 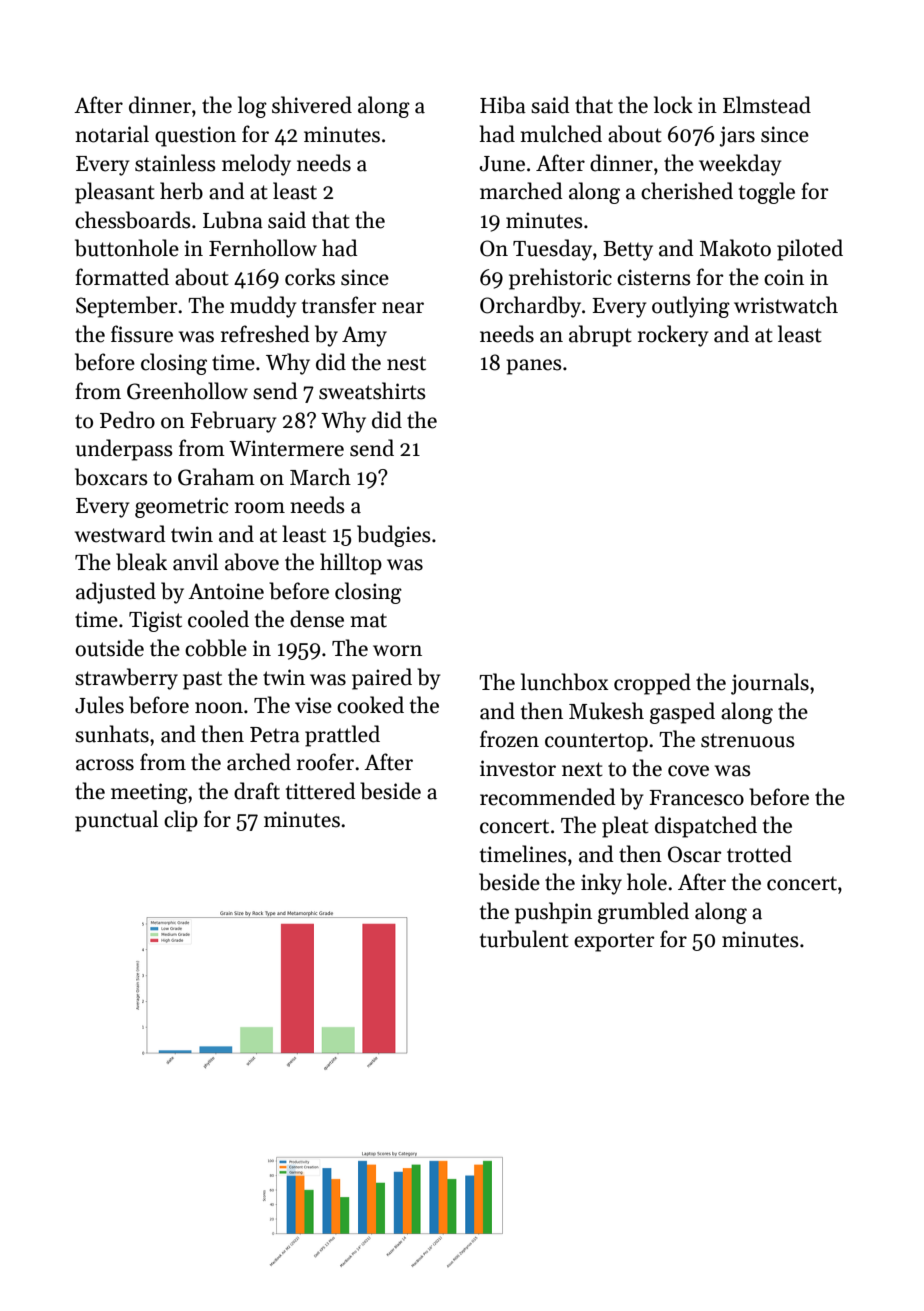 I want to click on Elmstead, so click(x=767, y=105).
